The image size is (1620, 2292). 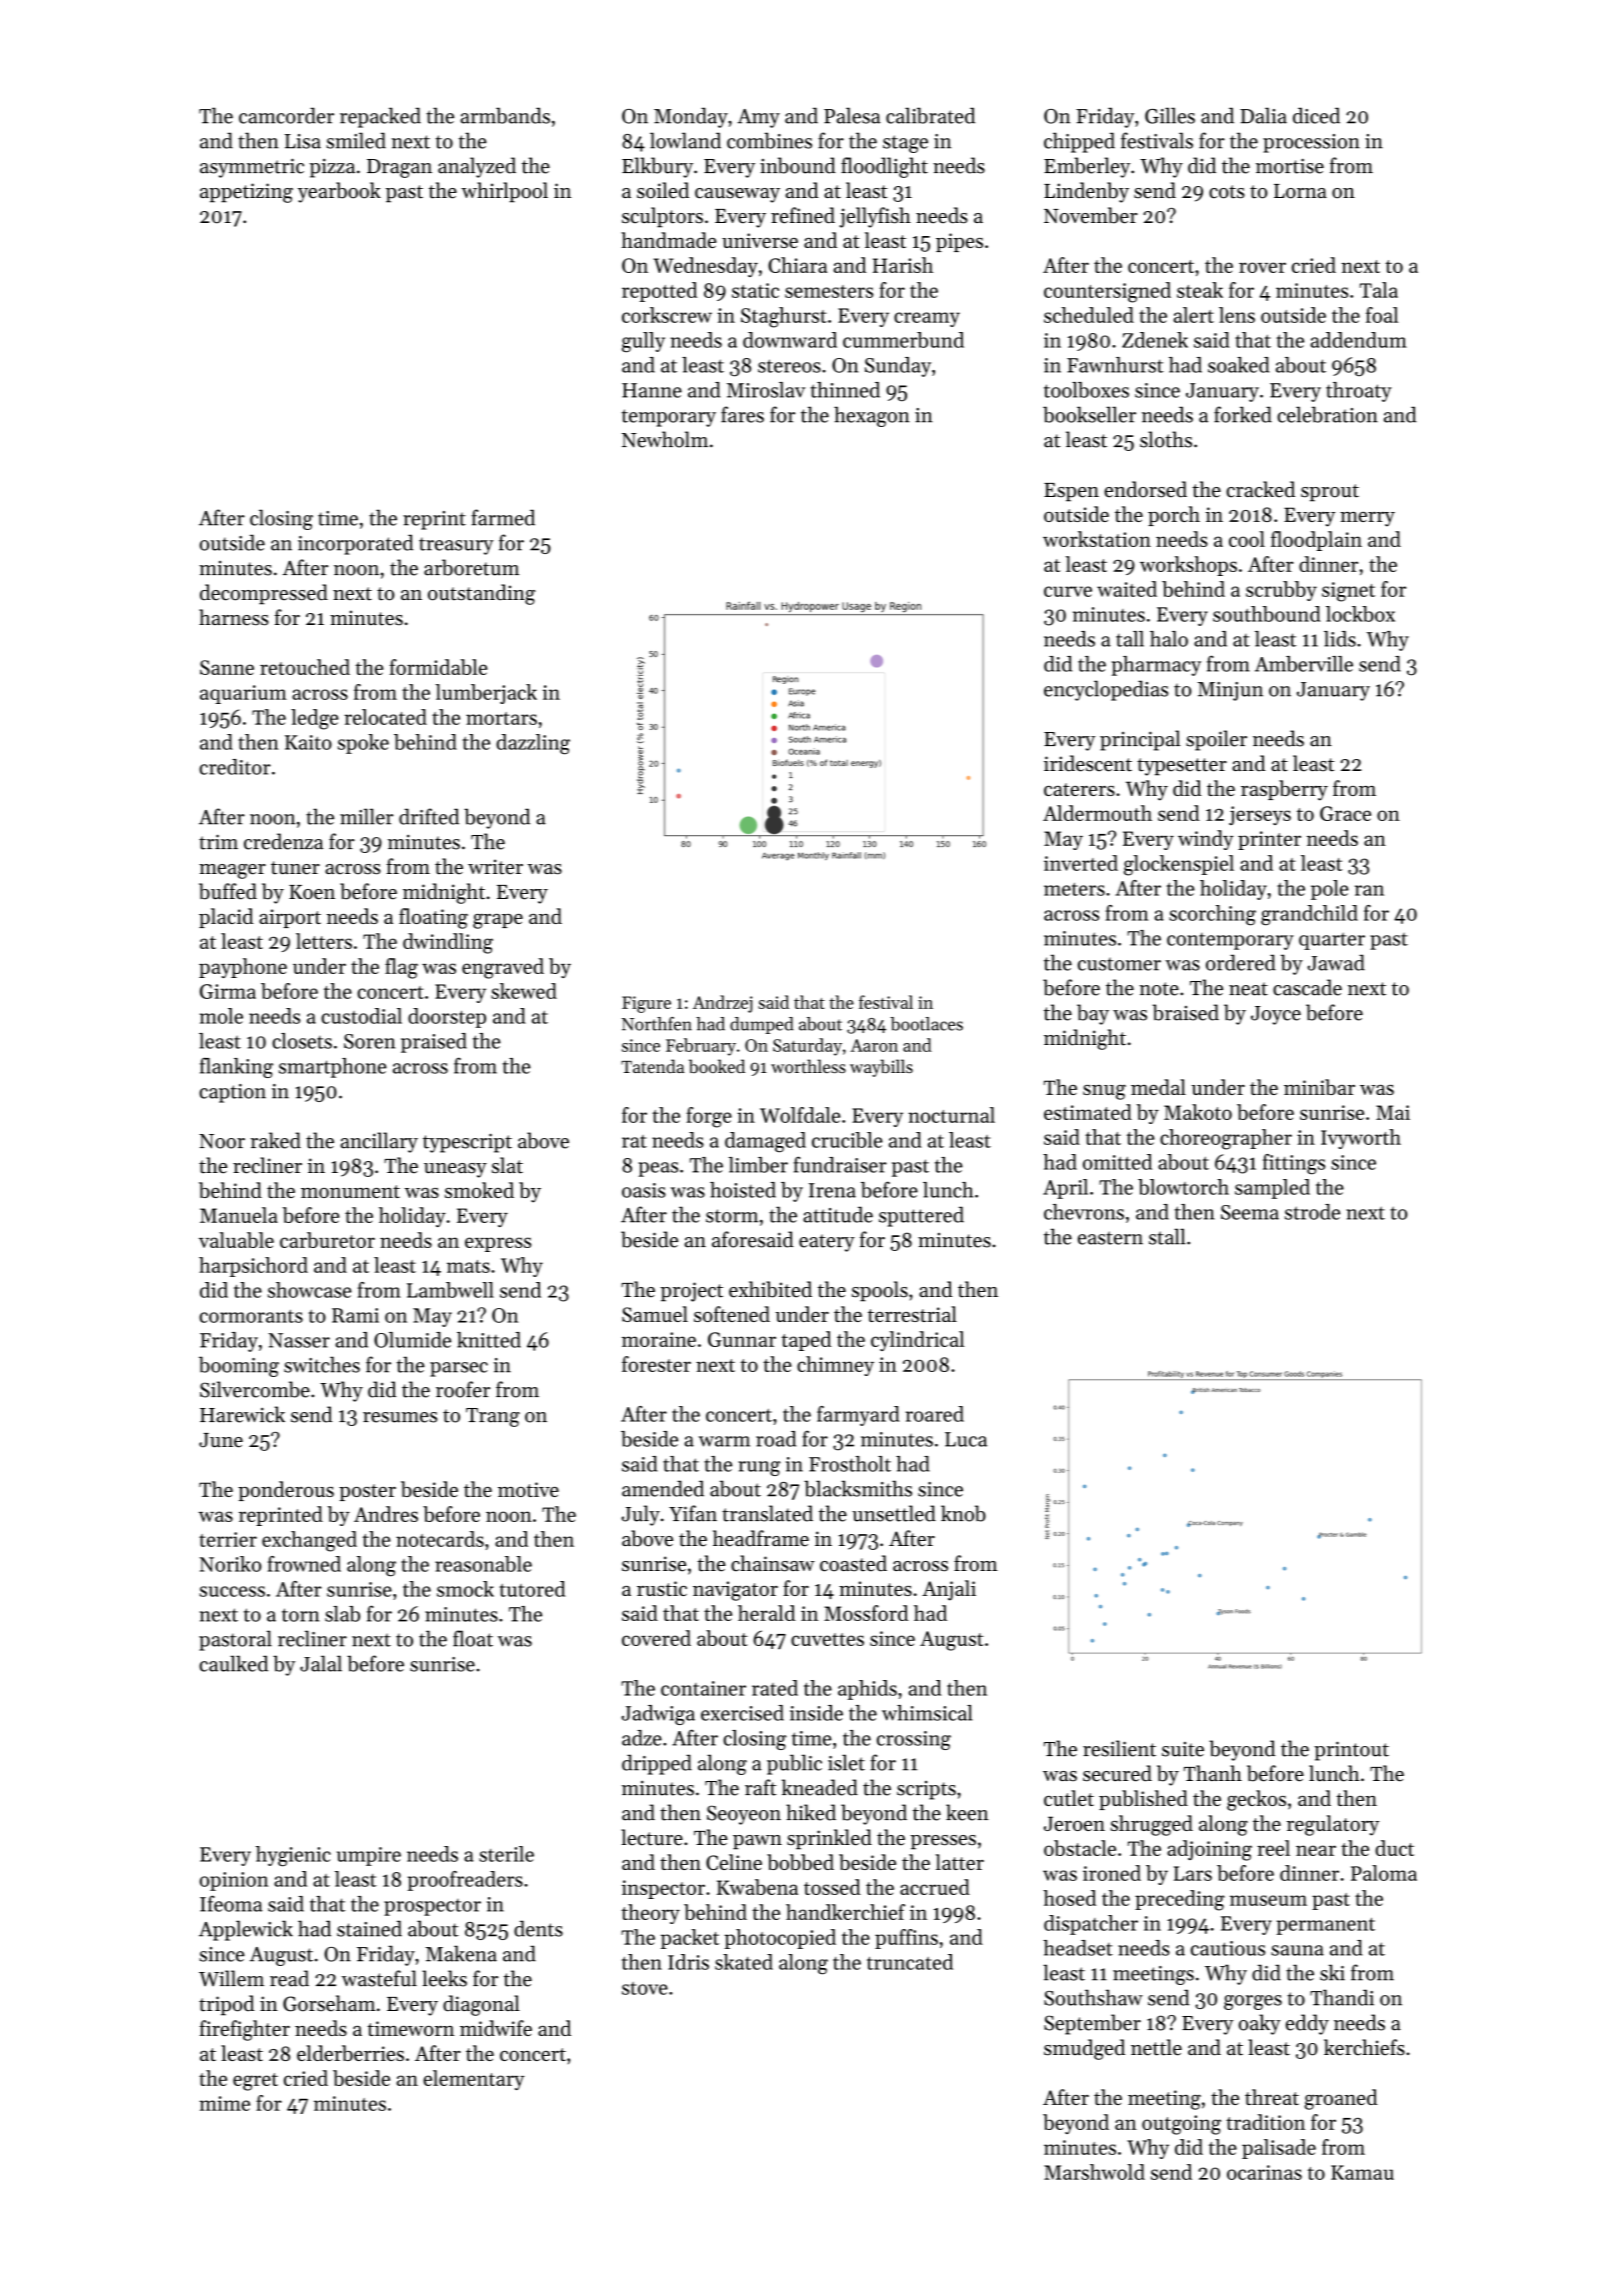 I want to click on armbands, so click(x=505, y=115).
